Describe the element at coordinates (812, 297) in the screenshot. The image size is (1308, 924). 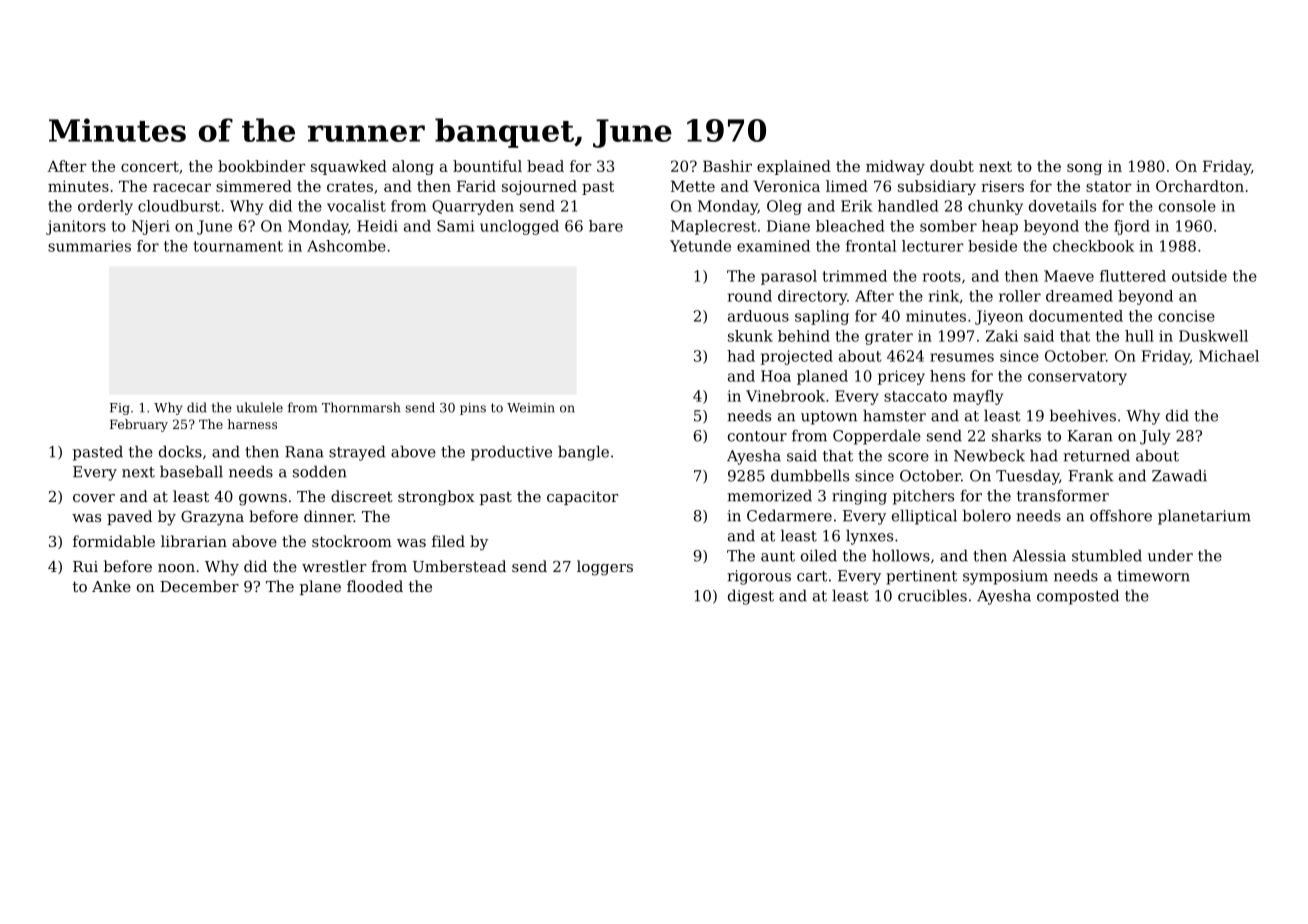
I see `directory` at that location.
